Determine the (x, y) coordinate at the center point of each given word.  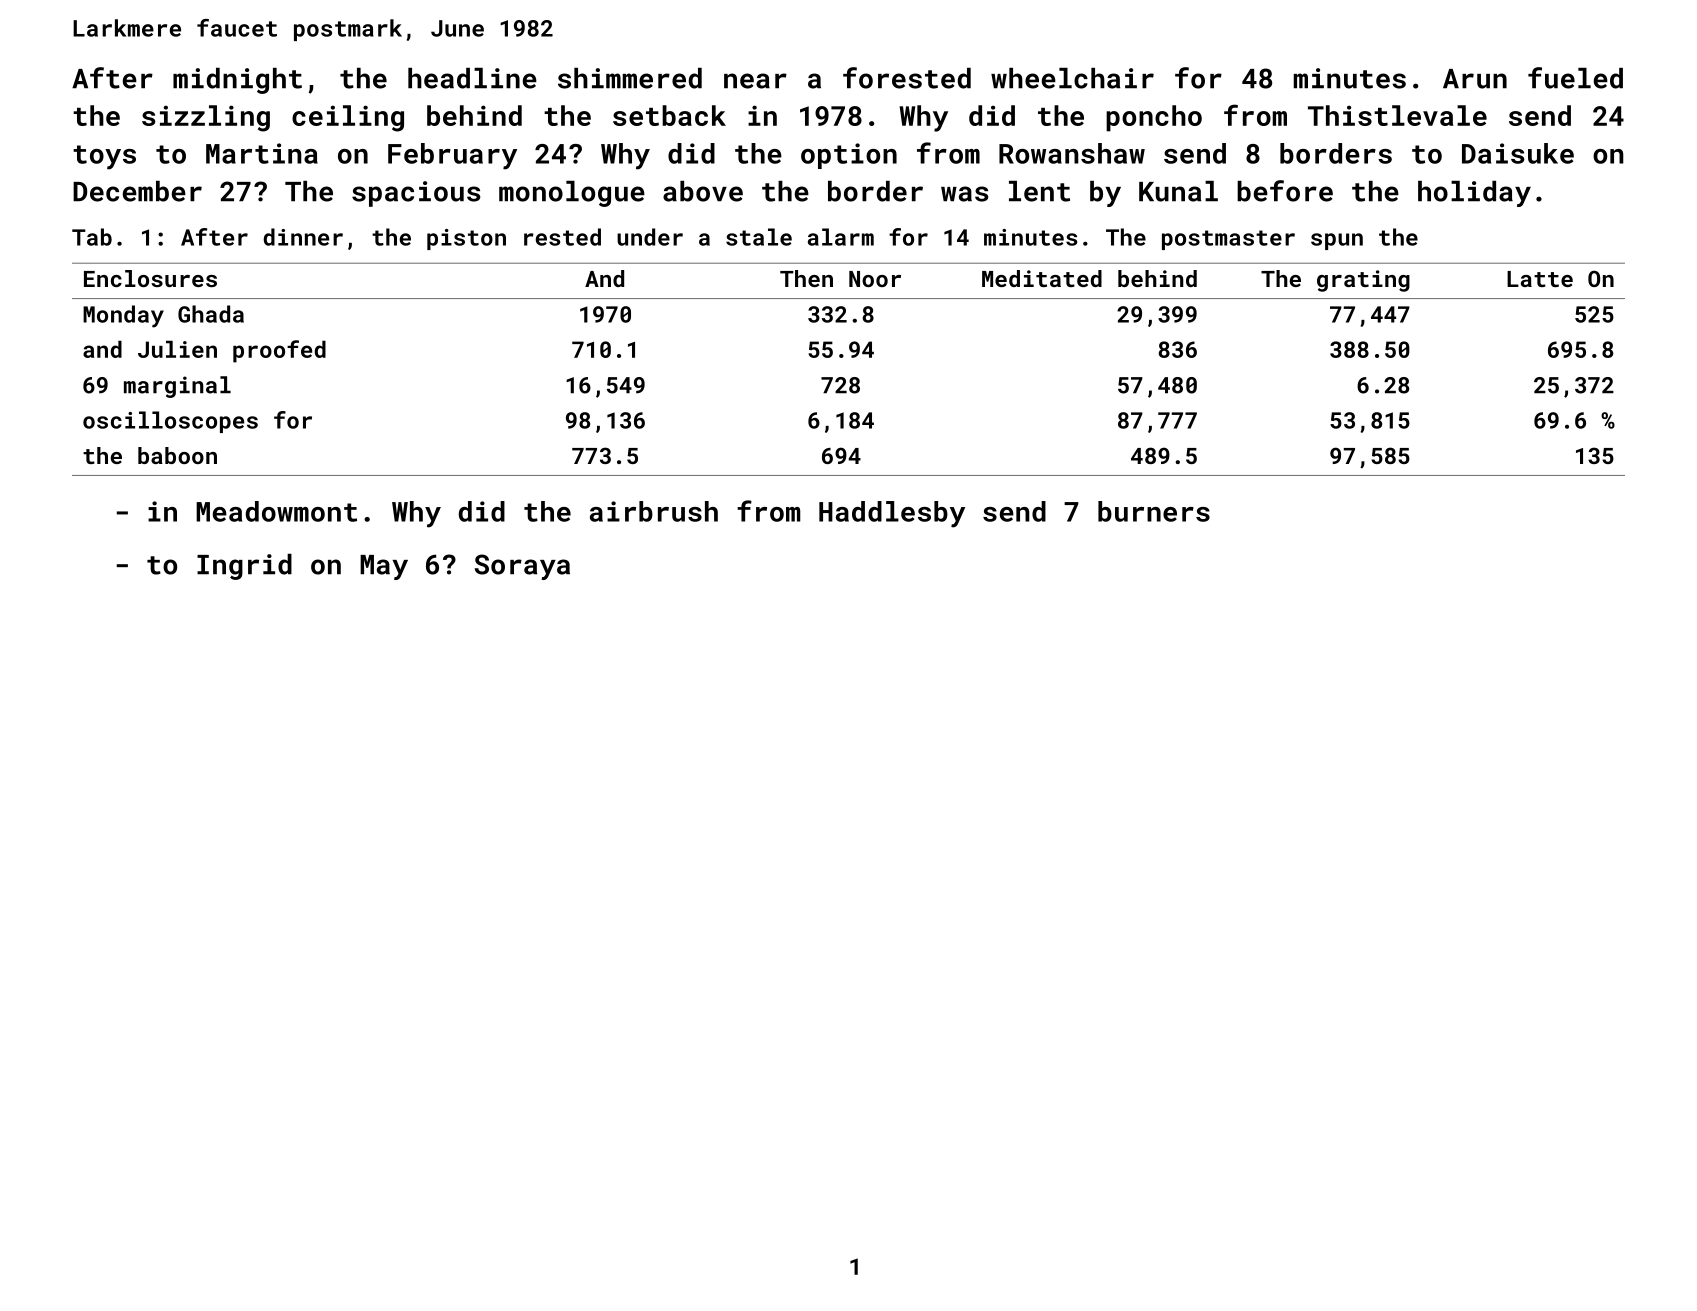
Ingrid (244, 567)
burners (1154, 511)
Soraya (522, 567)
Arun (1475, 79)
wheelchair (1072, 78)
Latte (1540, 279)
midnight (237, 81)
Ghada (211, 314)
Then (806, 278)
